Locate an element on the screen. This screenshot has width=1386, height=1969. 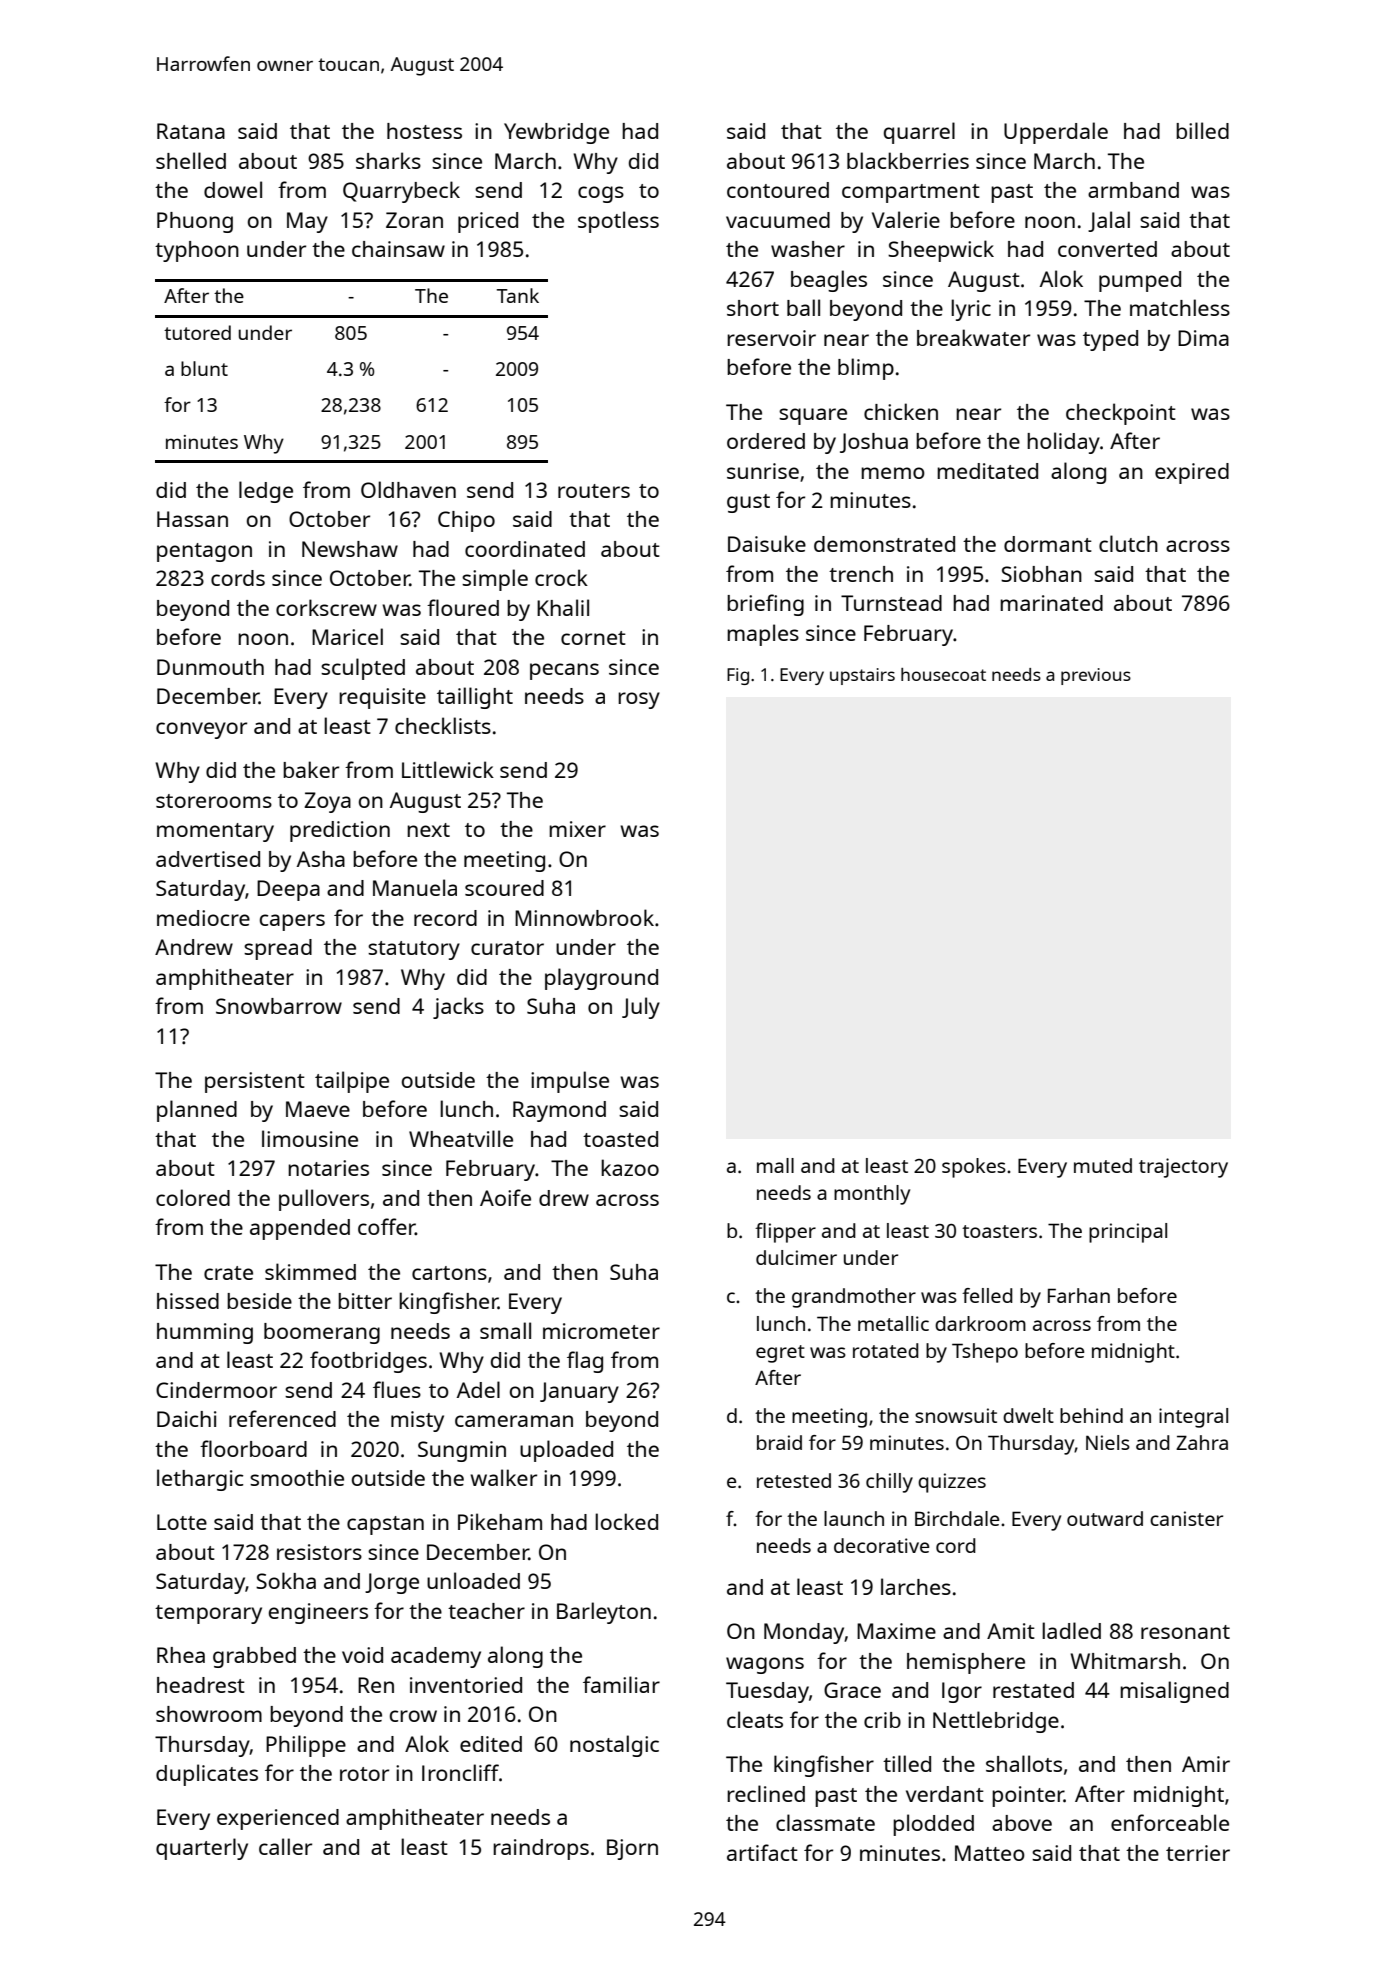
chainsaw is located at coordinates (398, 249).
